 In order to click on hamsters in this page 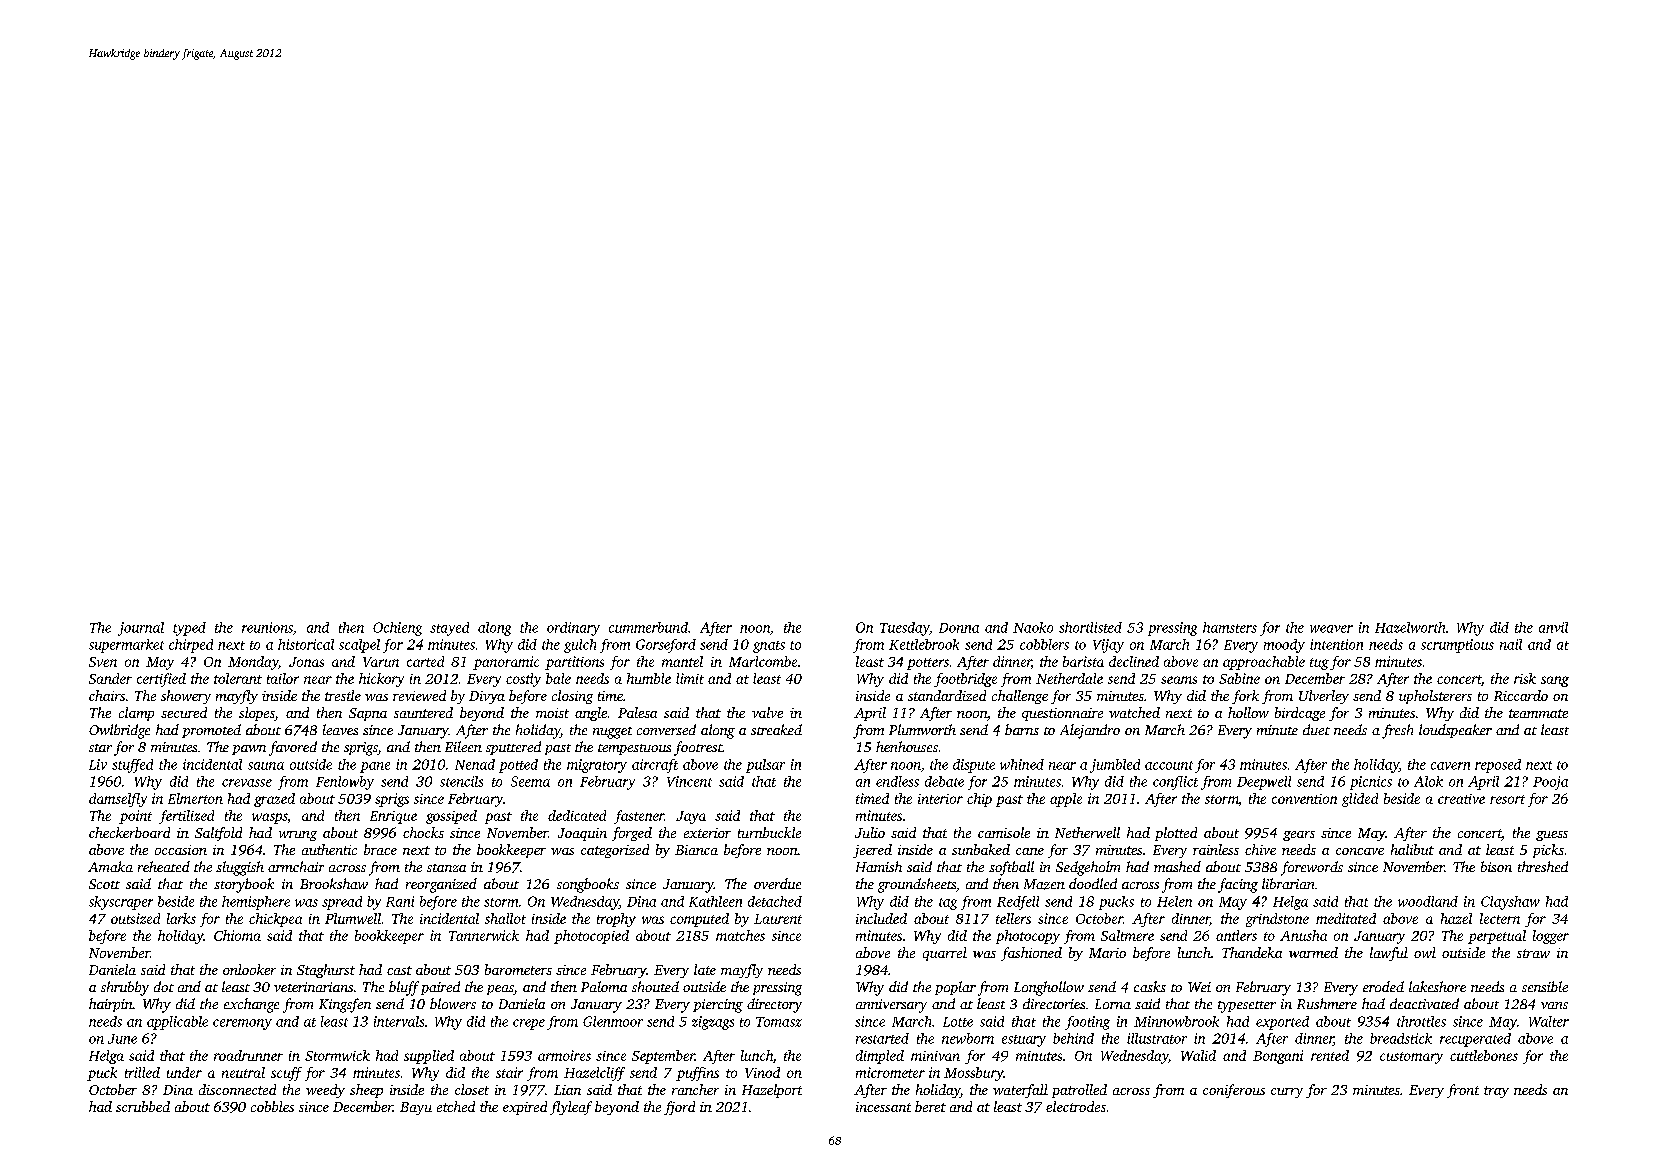, I will do `click(1230, 627)`.
